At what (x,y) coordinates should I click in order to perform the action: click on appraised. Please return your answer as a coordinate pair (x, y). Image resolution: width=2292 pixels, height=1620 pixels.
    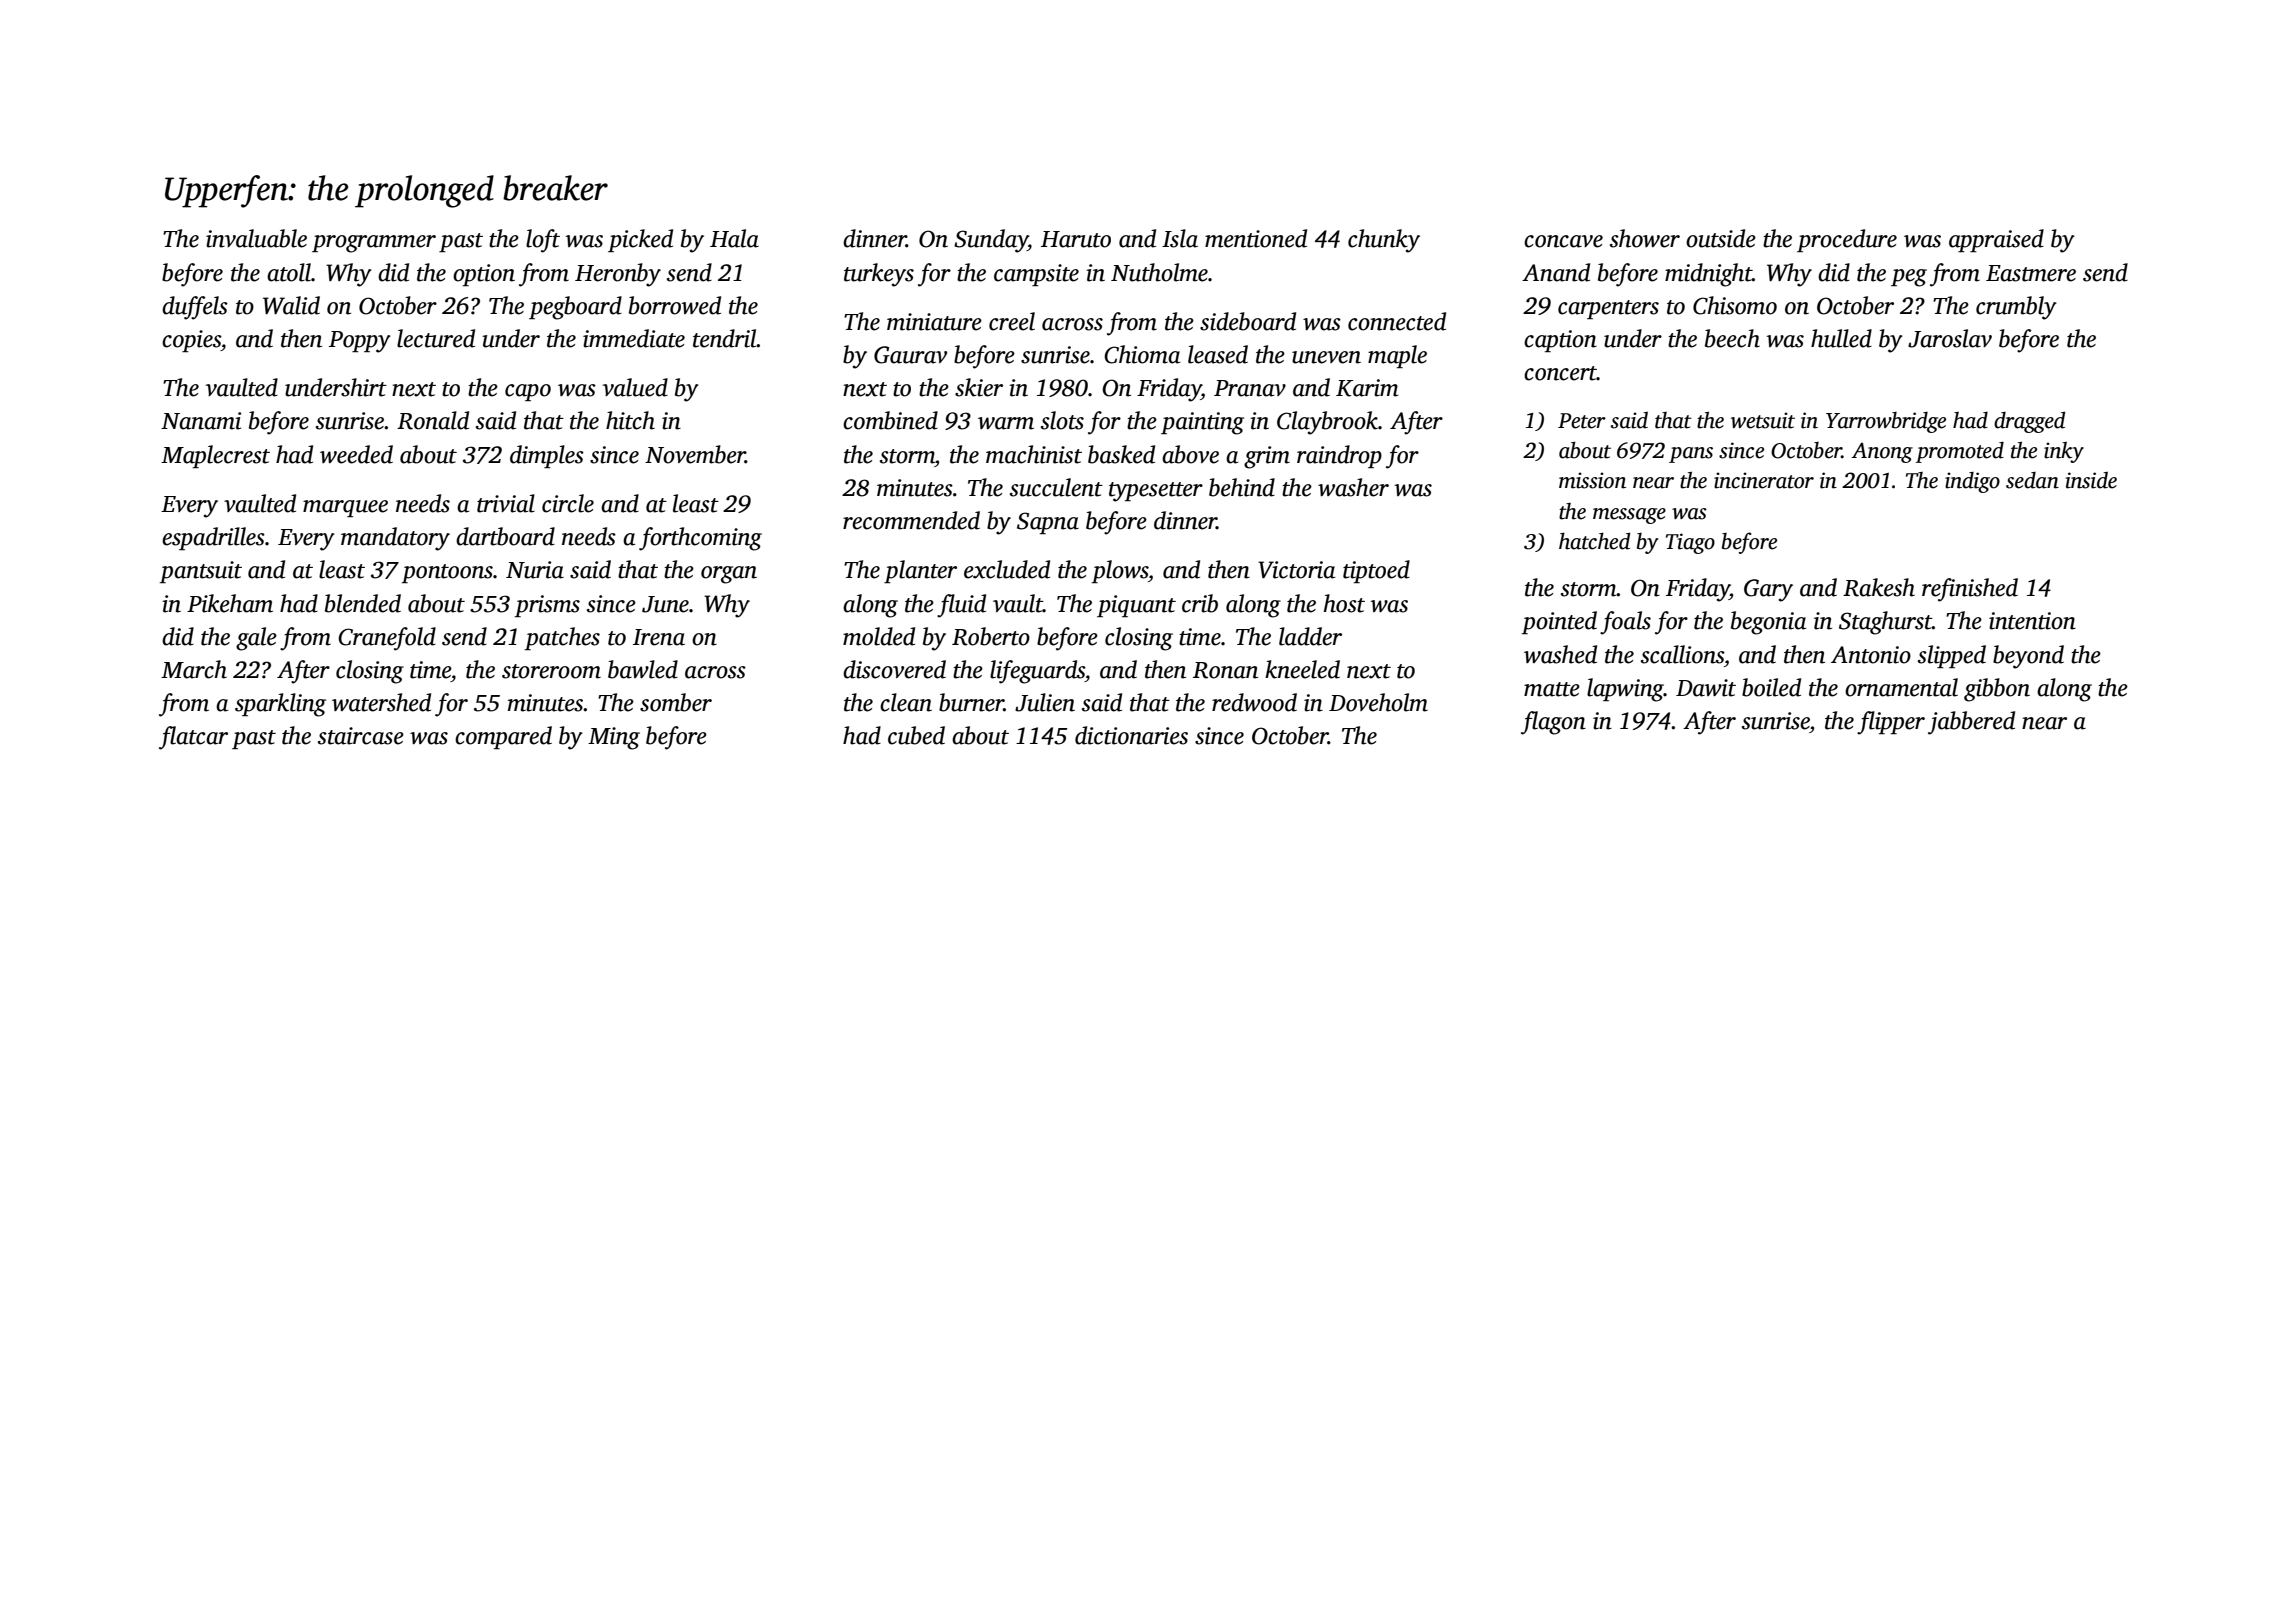
    Looking at the image, I should click on (1996, 240).
